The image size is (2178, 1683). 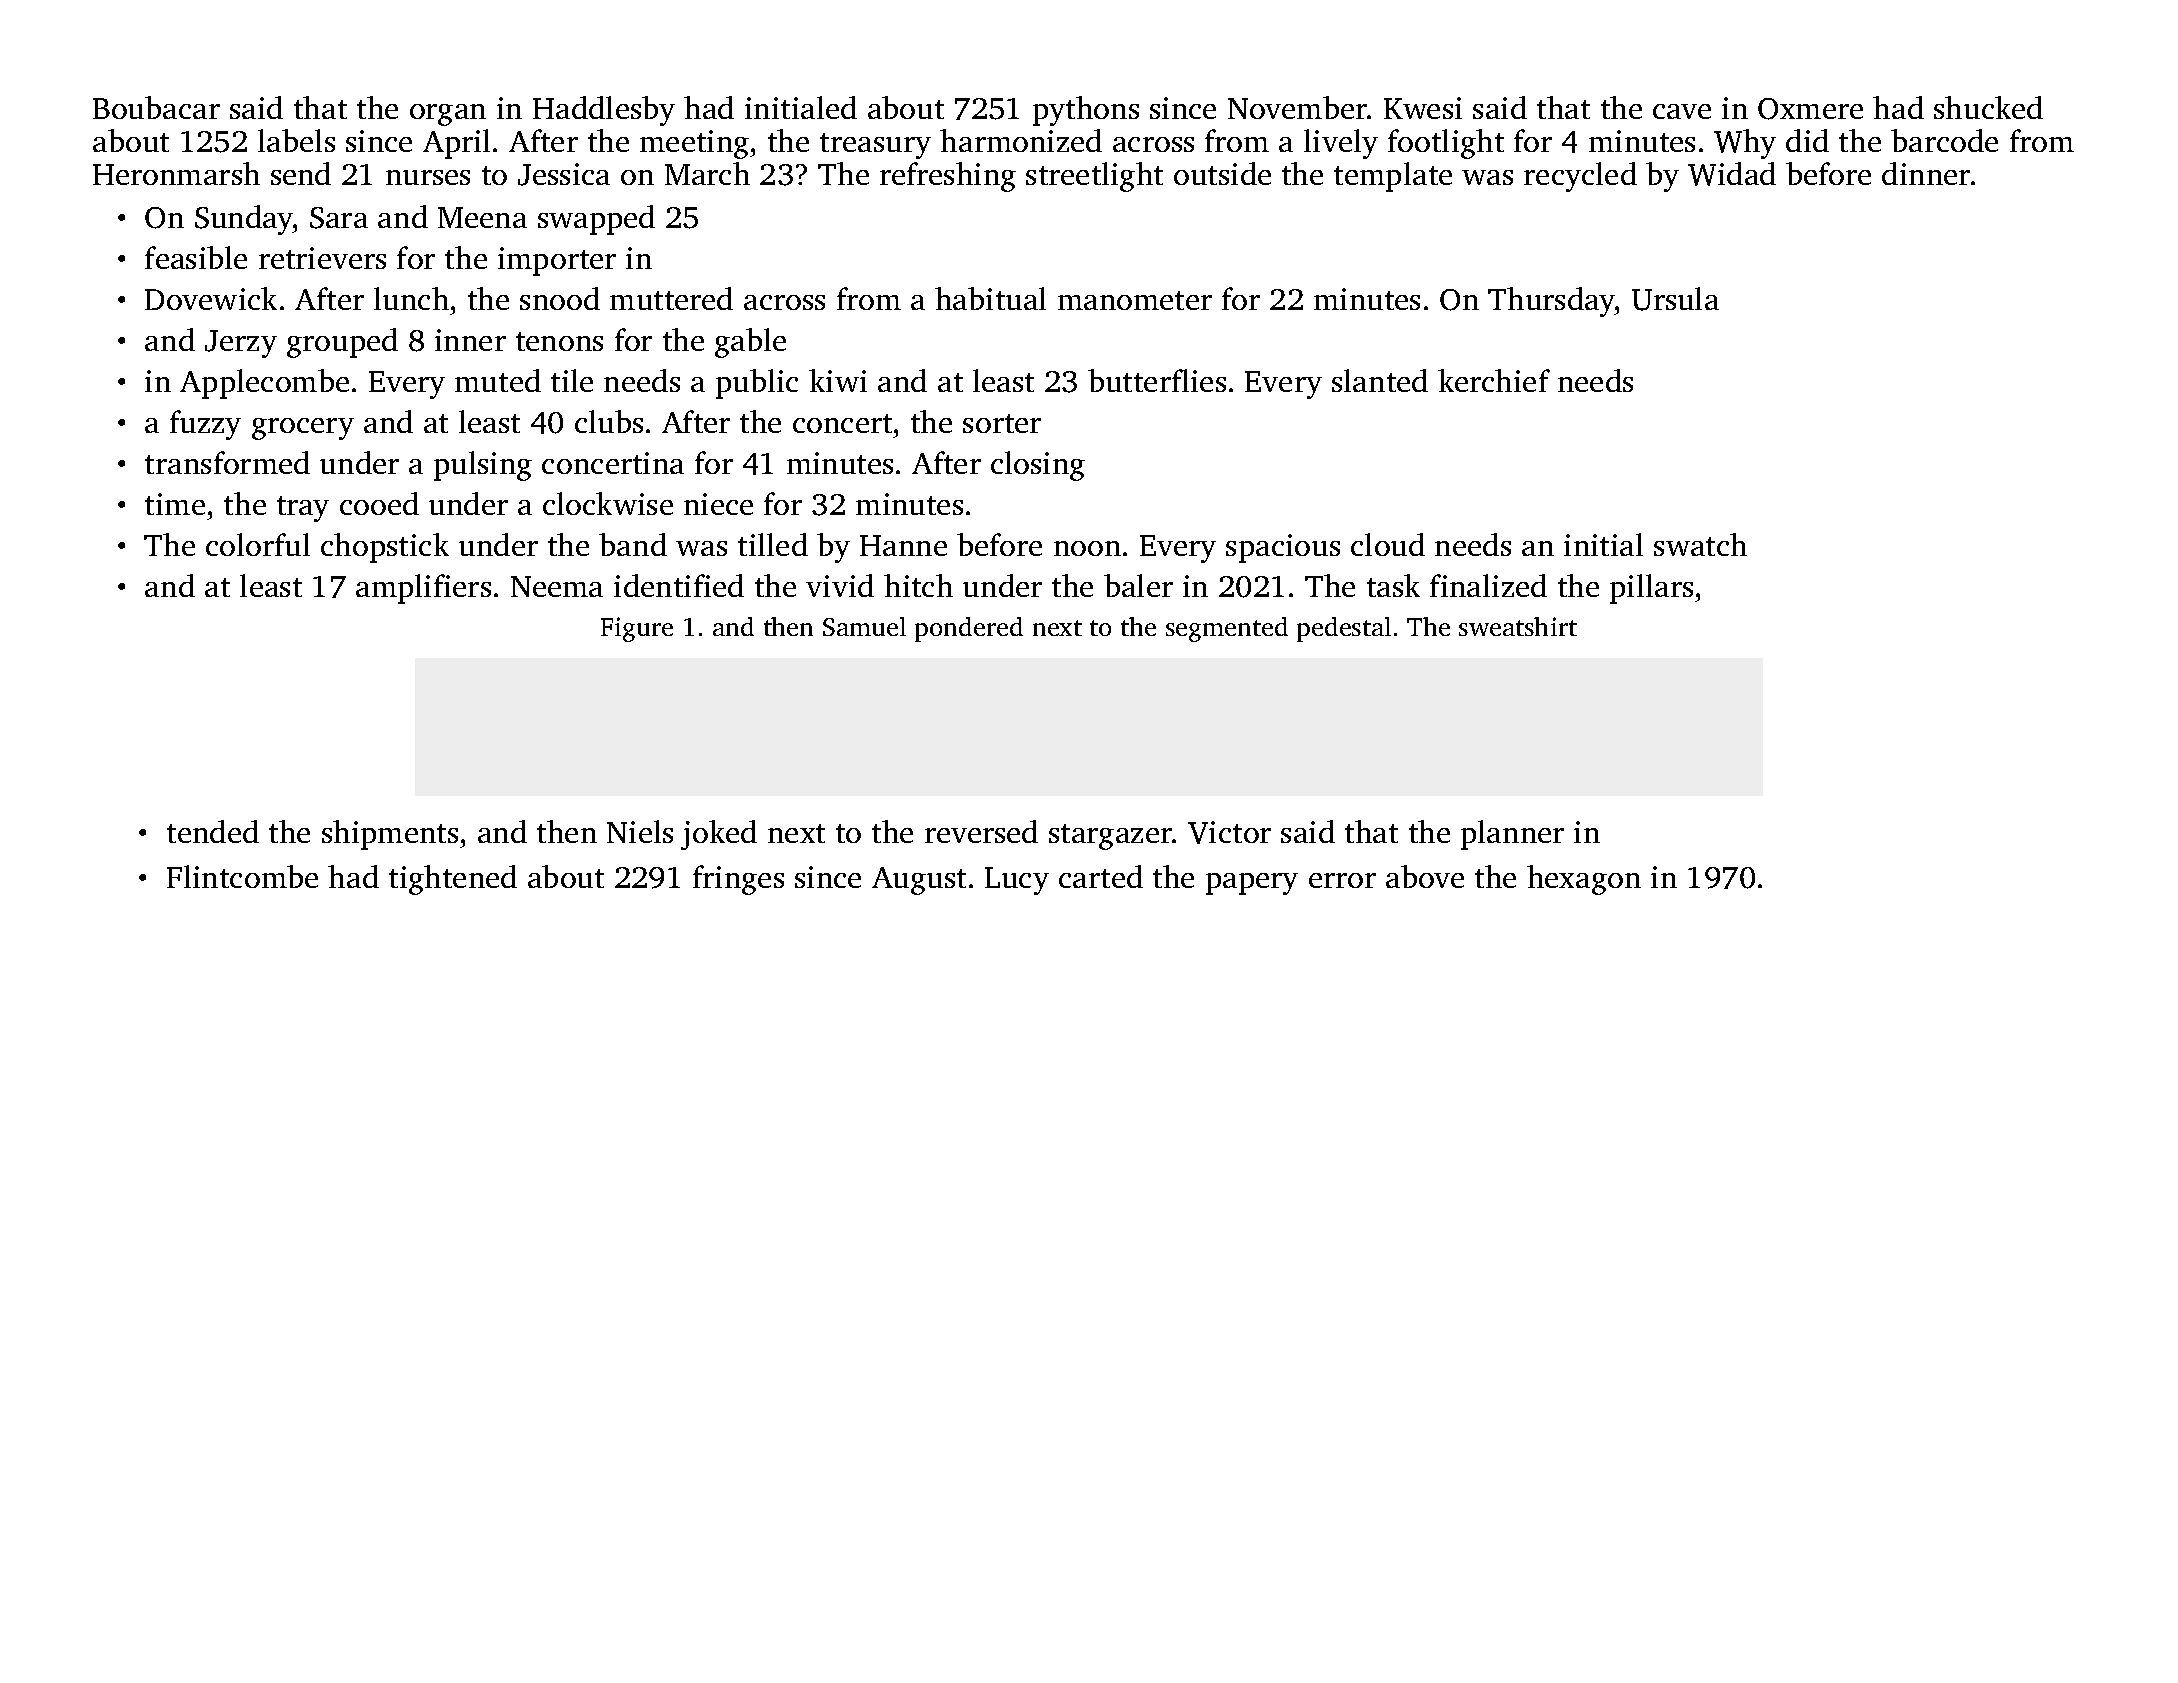 What do you see at coordinates (1584, 880) in the screenshot?
I see `hexagon` at bounding box center [1584, 880].
